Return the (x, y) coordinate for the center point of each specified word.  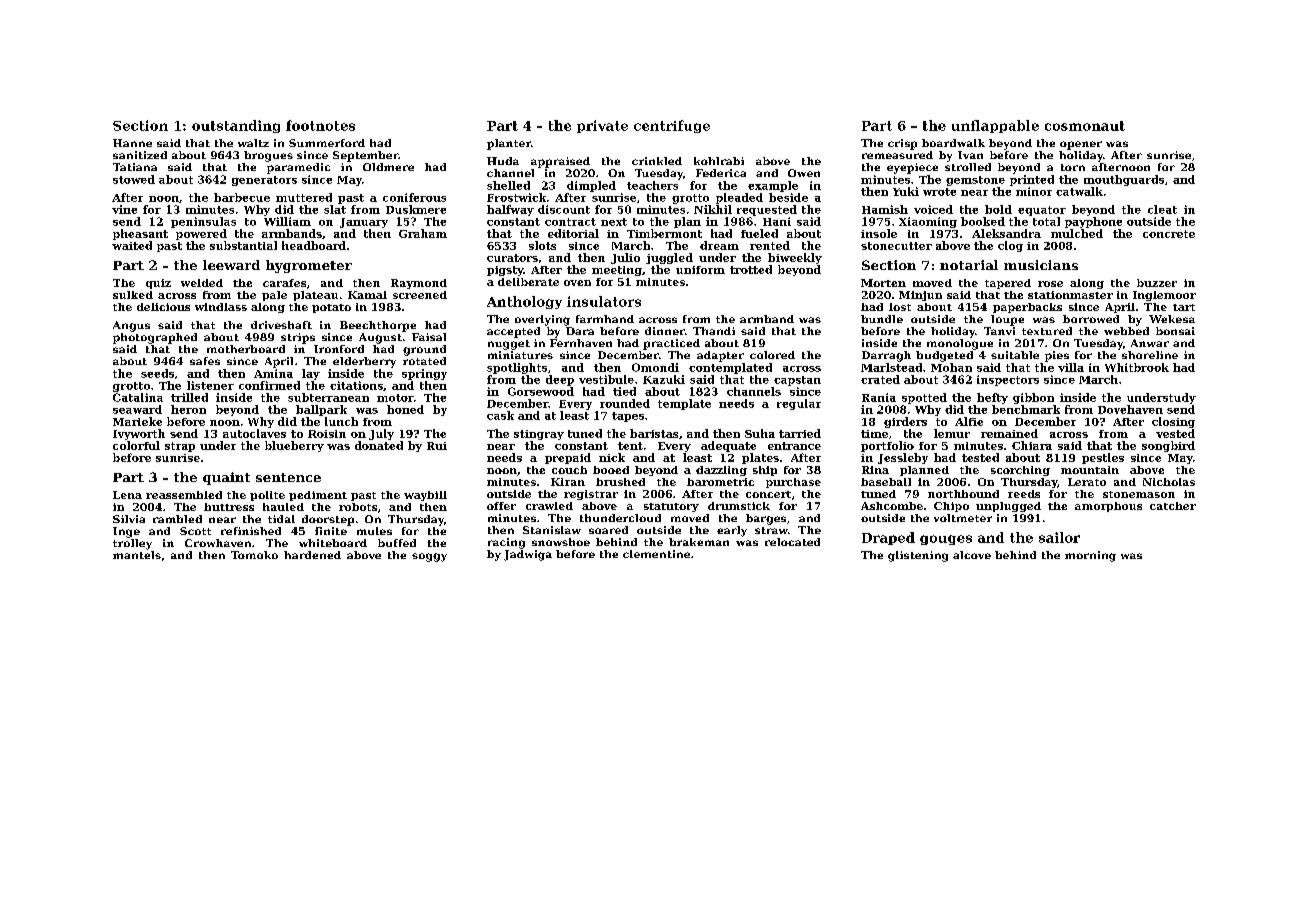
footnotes (320, 125)
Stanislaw (552, 530)
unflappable (995, 126)
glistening (918, 556)
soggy (429, 557)
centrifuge (672, 126)
